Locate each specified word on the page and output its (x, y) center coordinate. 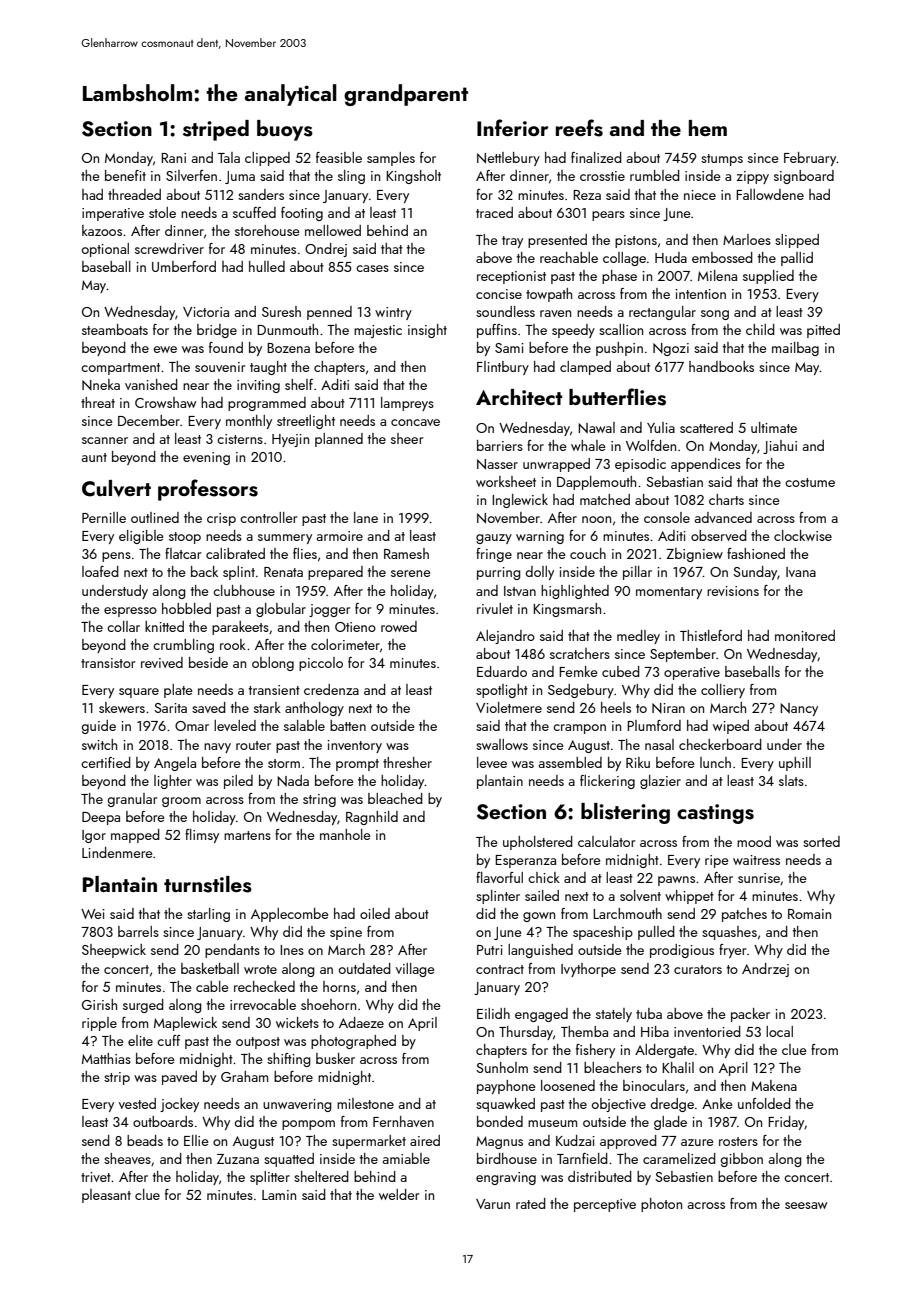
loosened (568, 1085)
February (810, 159)
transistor (108, 663)
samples (391, 159)
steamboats (115, 329)
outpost (258, 1043)
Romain (809, 914)
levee (492, 762)
